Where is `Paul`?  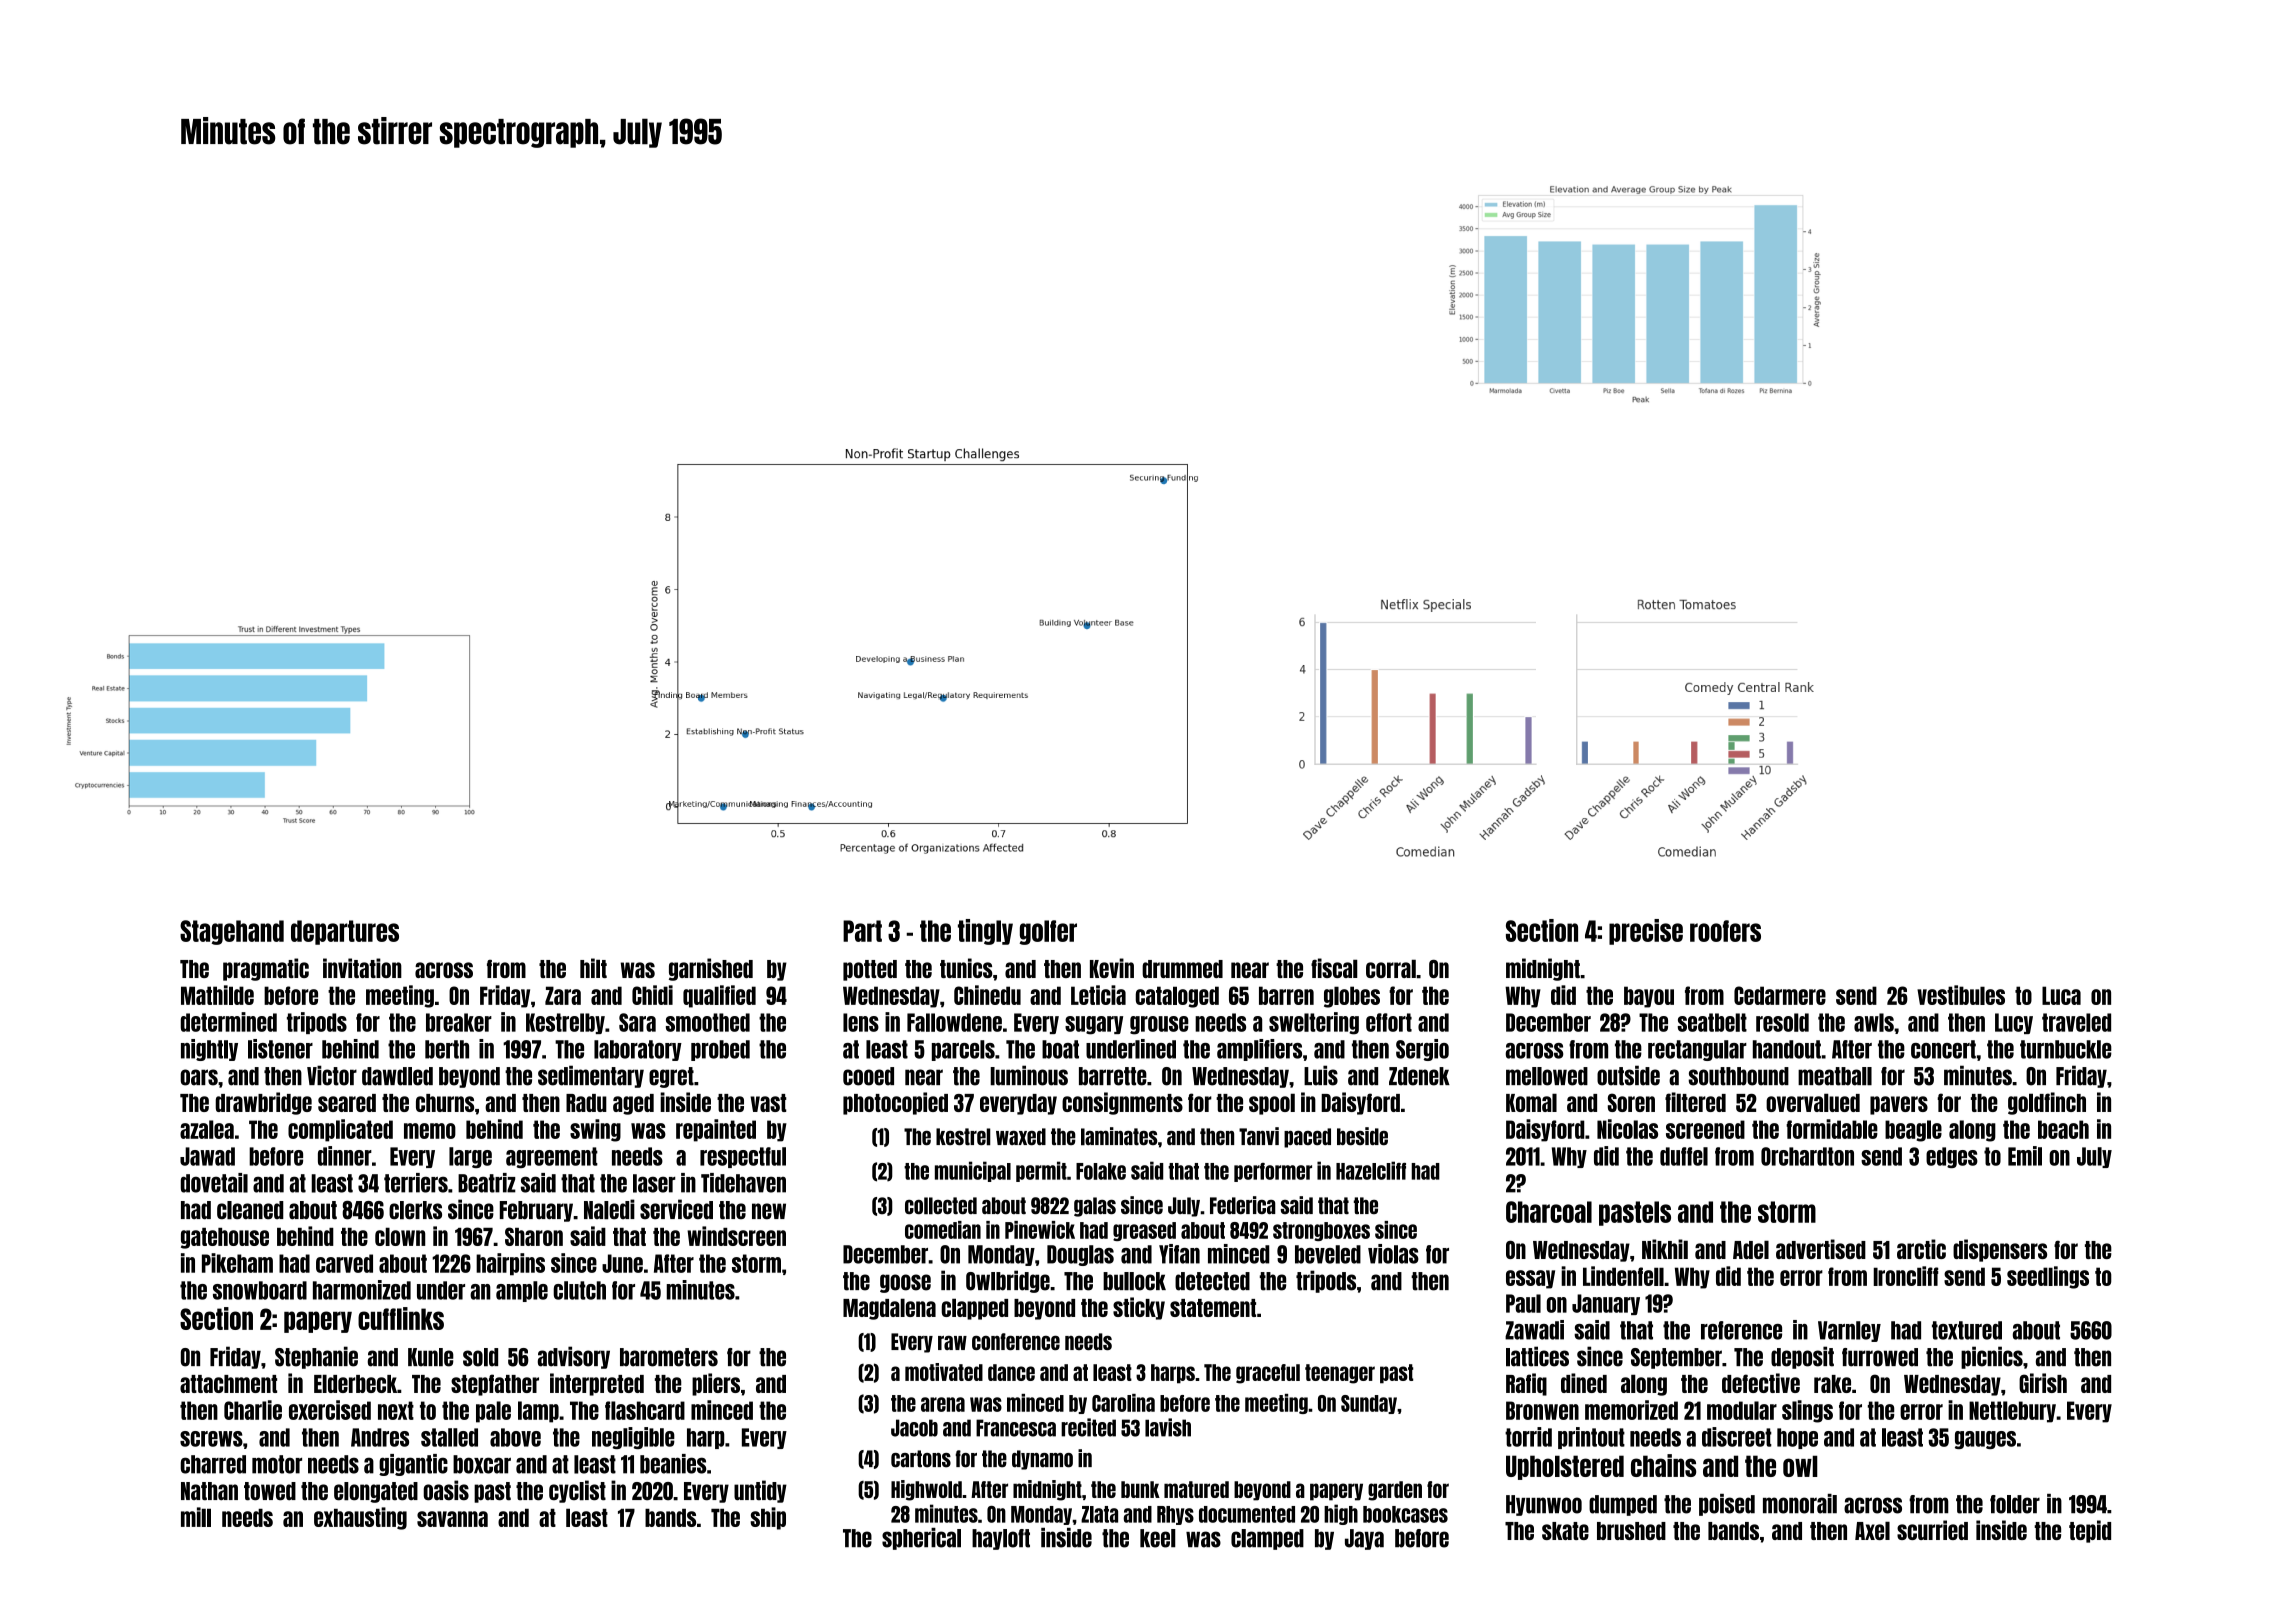 Paul is located at coordinates (1523, 1303).
